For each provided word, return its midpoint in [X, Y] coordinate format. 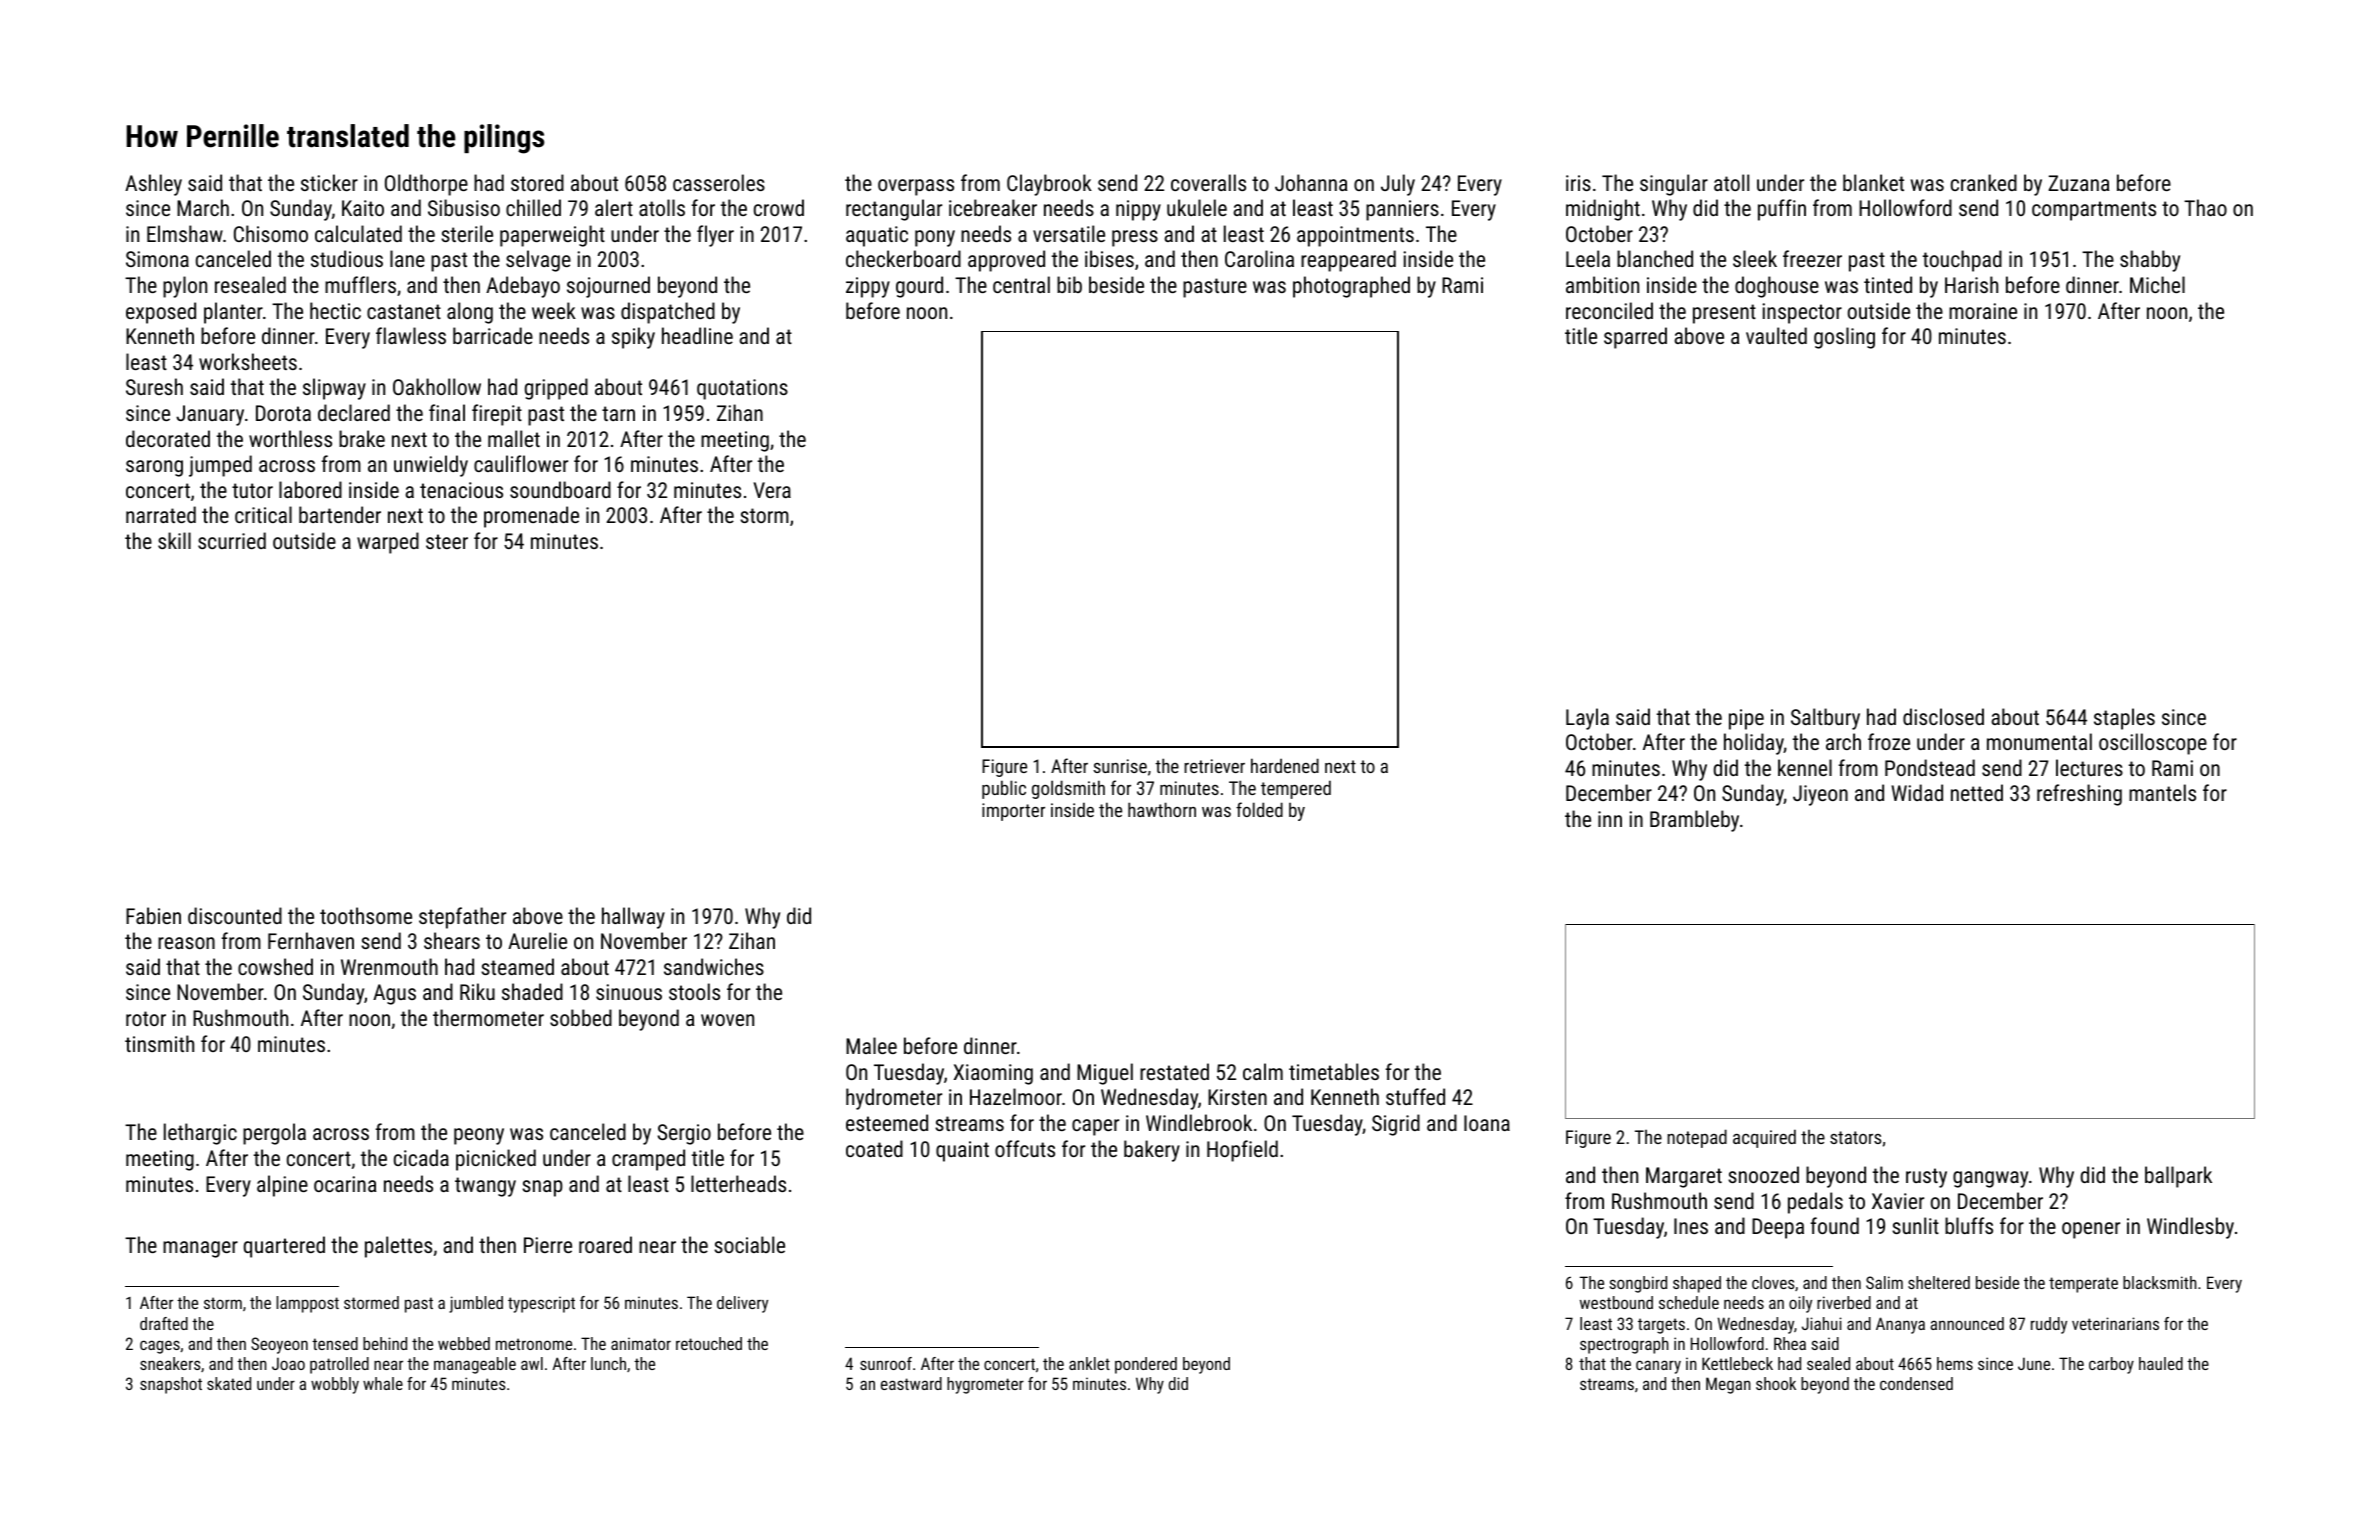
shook [1776, 1383]
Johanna [1311, 182]
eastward [911, 1383]
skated [229, 1383]
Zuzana [2078, 183]
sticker [329, 182]
